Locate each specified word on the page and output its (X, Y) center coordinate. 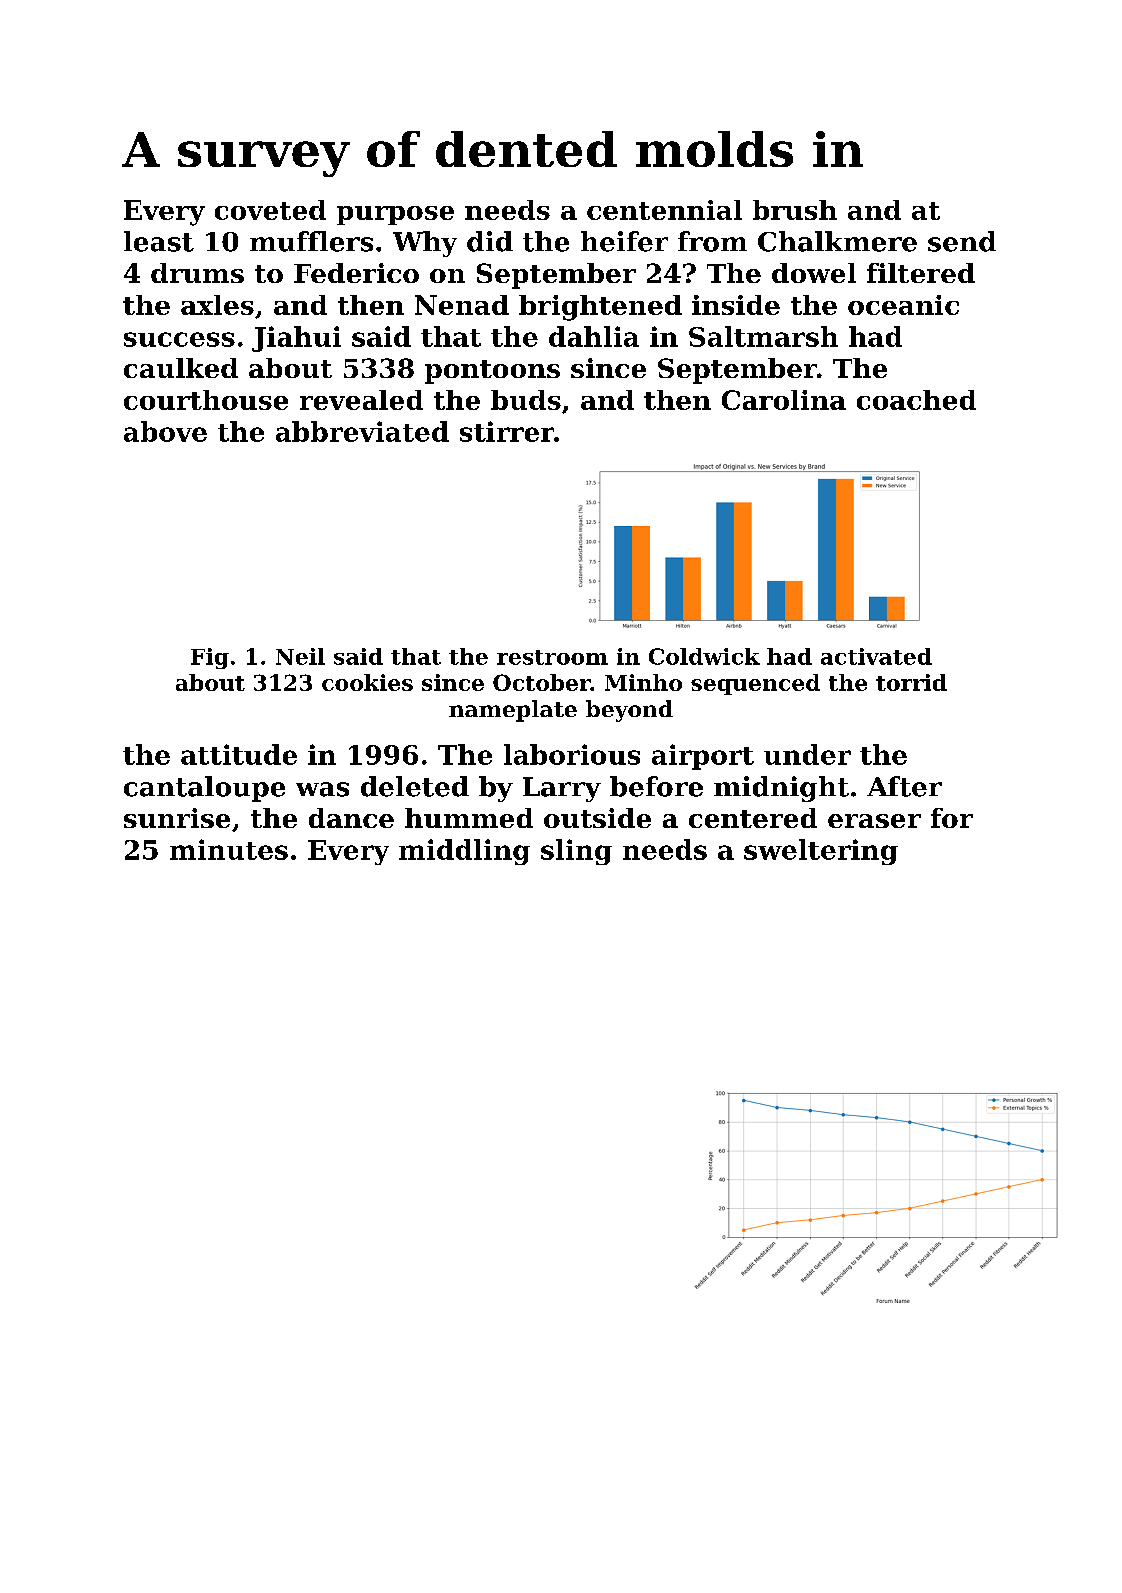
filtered (921, 273)
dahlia (594, 336)
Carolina (784, 400)
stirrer (507, 431)
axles (217, 305)
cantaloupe (204, 789)
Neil (300, 656)
